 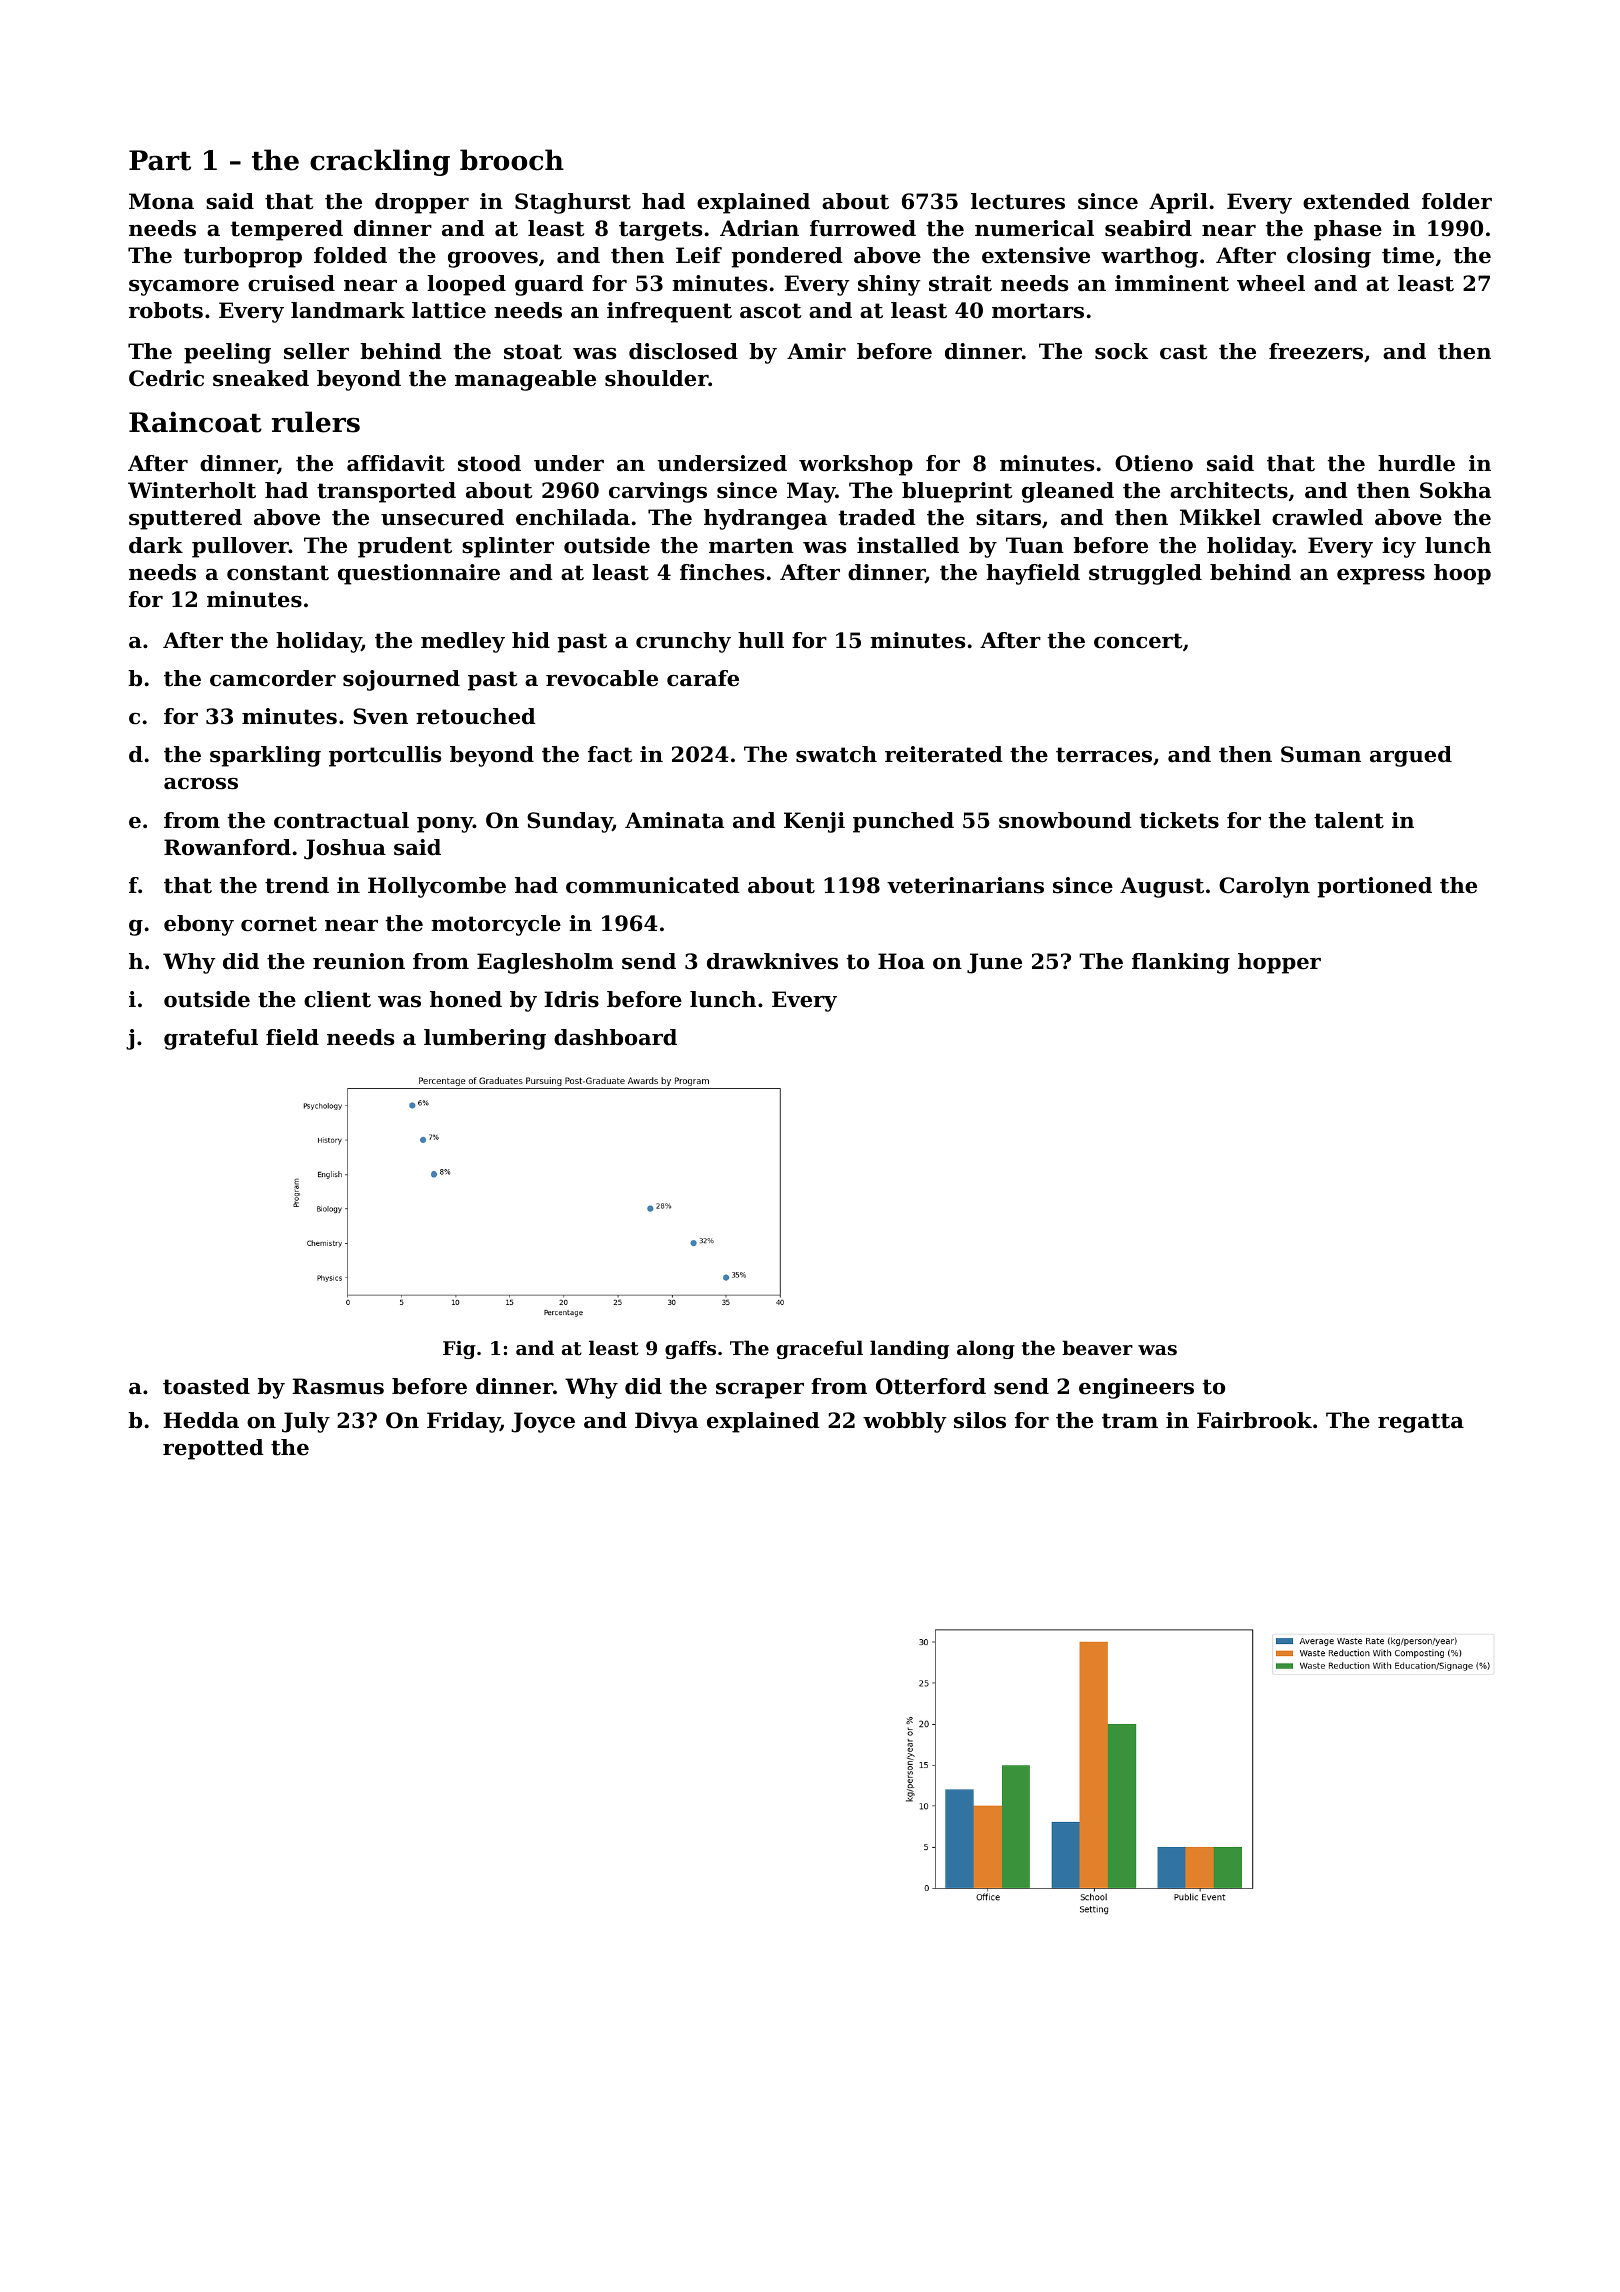 I want to click on furrowed, so click(x=863, y=228).
